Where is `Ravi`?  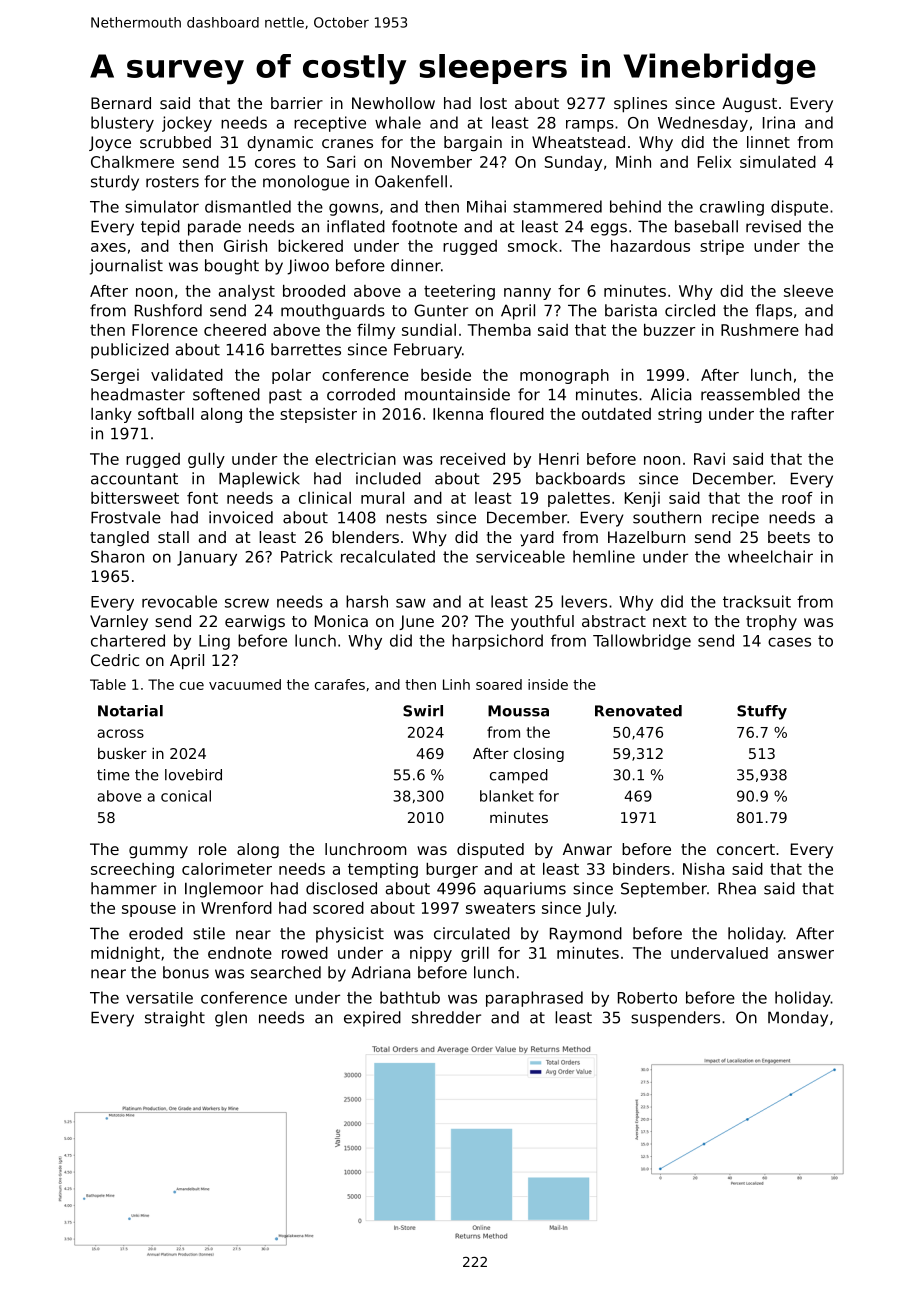
Ravi is located at coordinates (709, 459).
